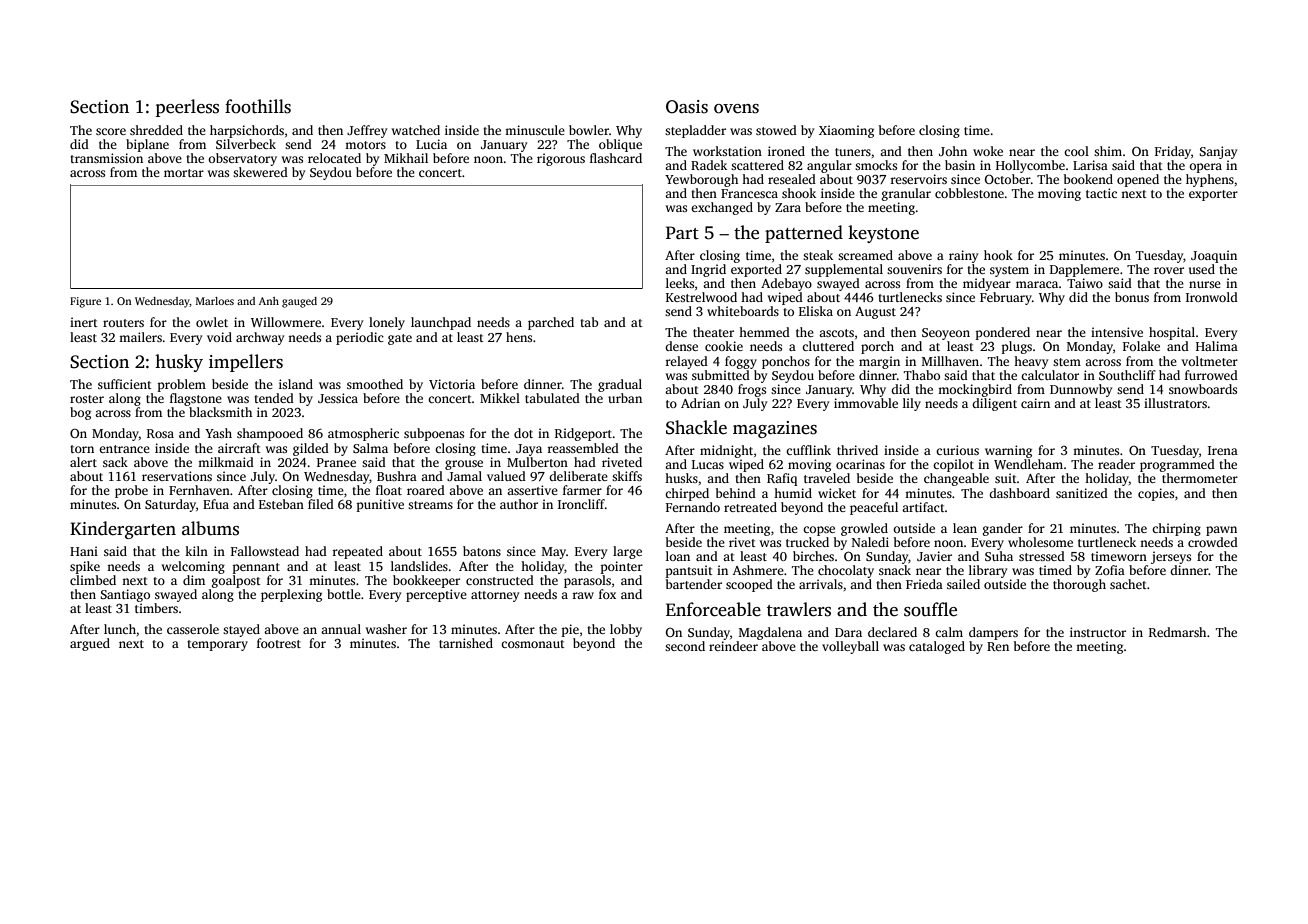 This page has height=924, width=1308. What do you see at coordinates (786, 284) in the page?
I see `Adebayo` at bounding box center [786, 284].
